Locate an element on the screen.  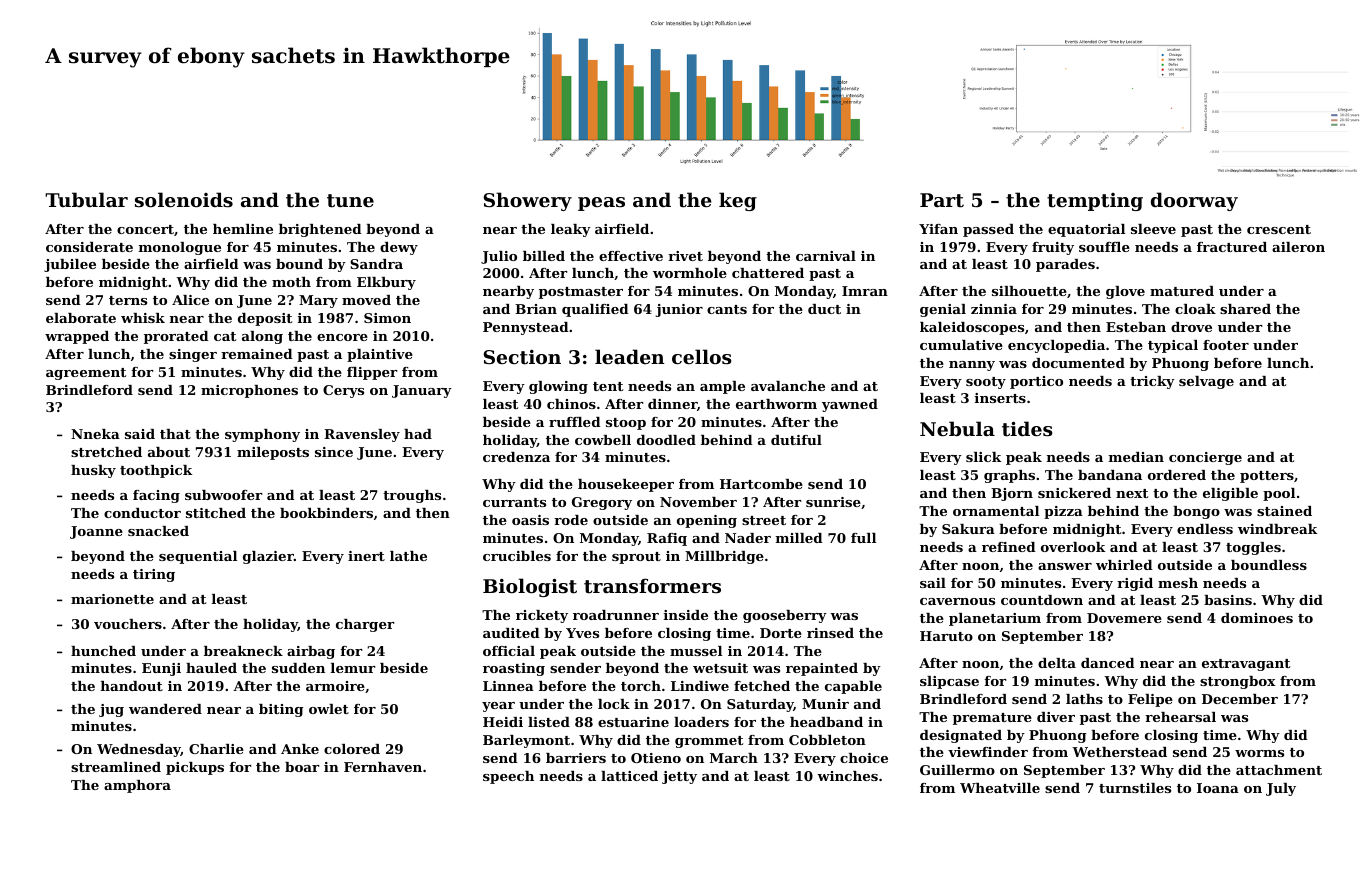
footer is located at coordinates (1226, 345).
